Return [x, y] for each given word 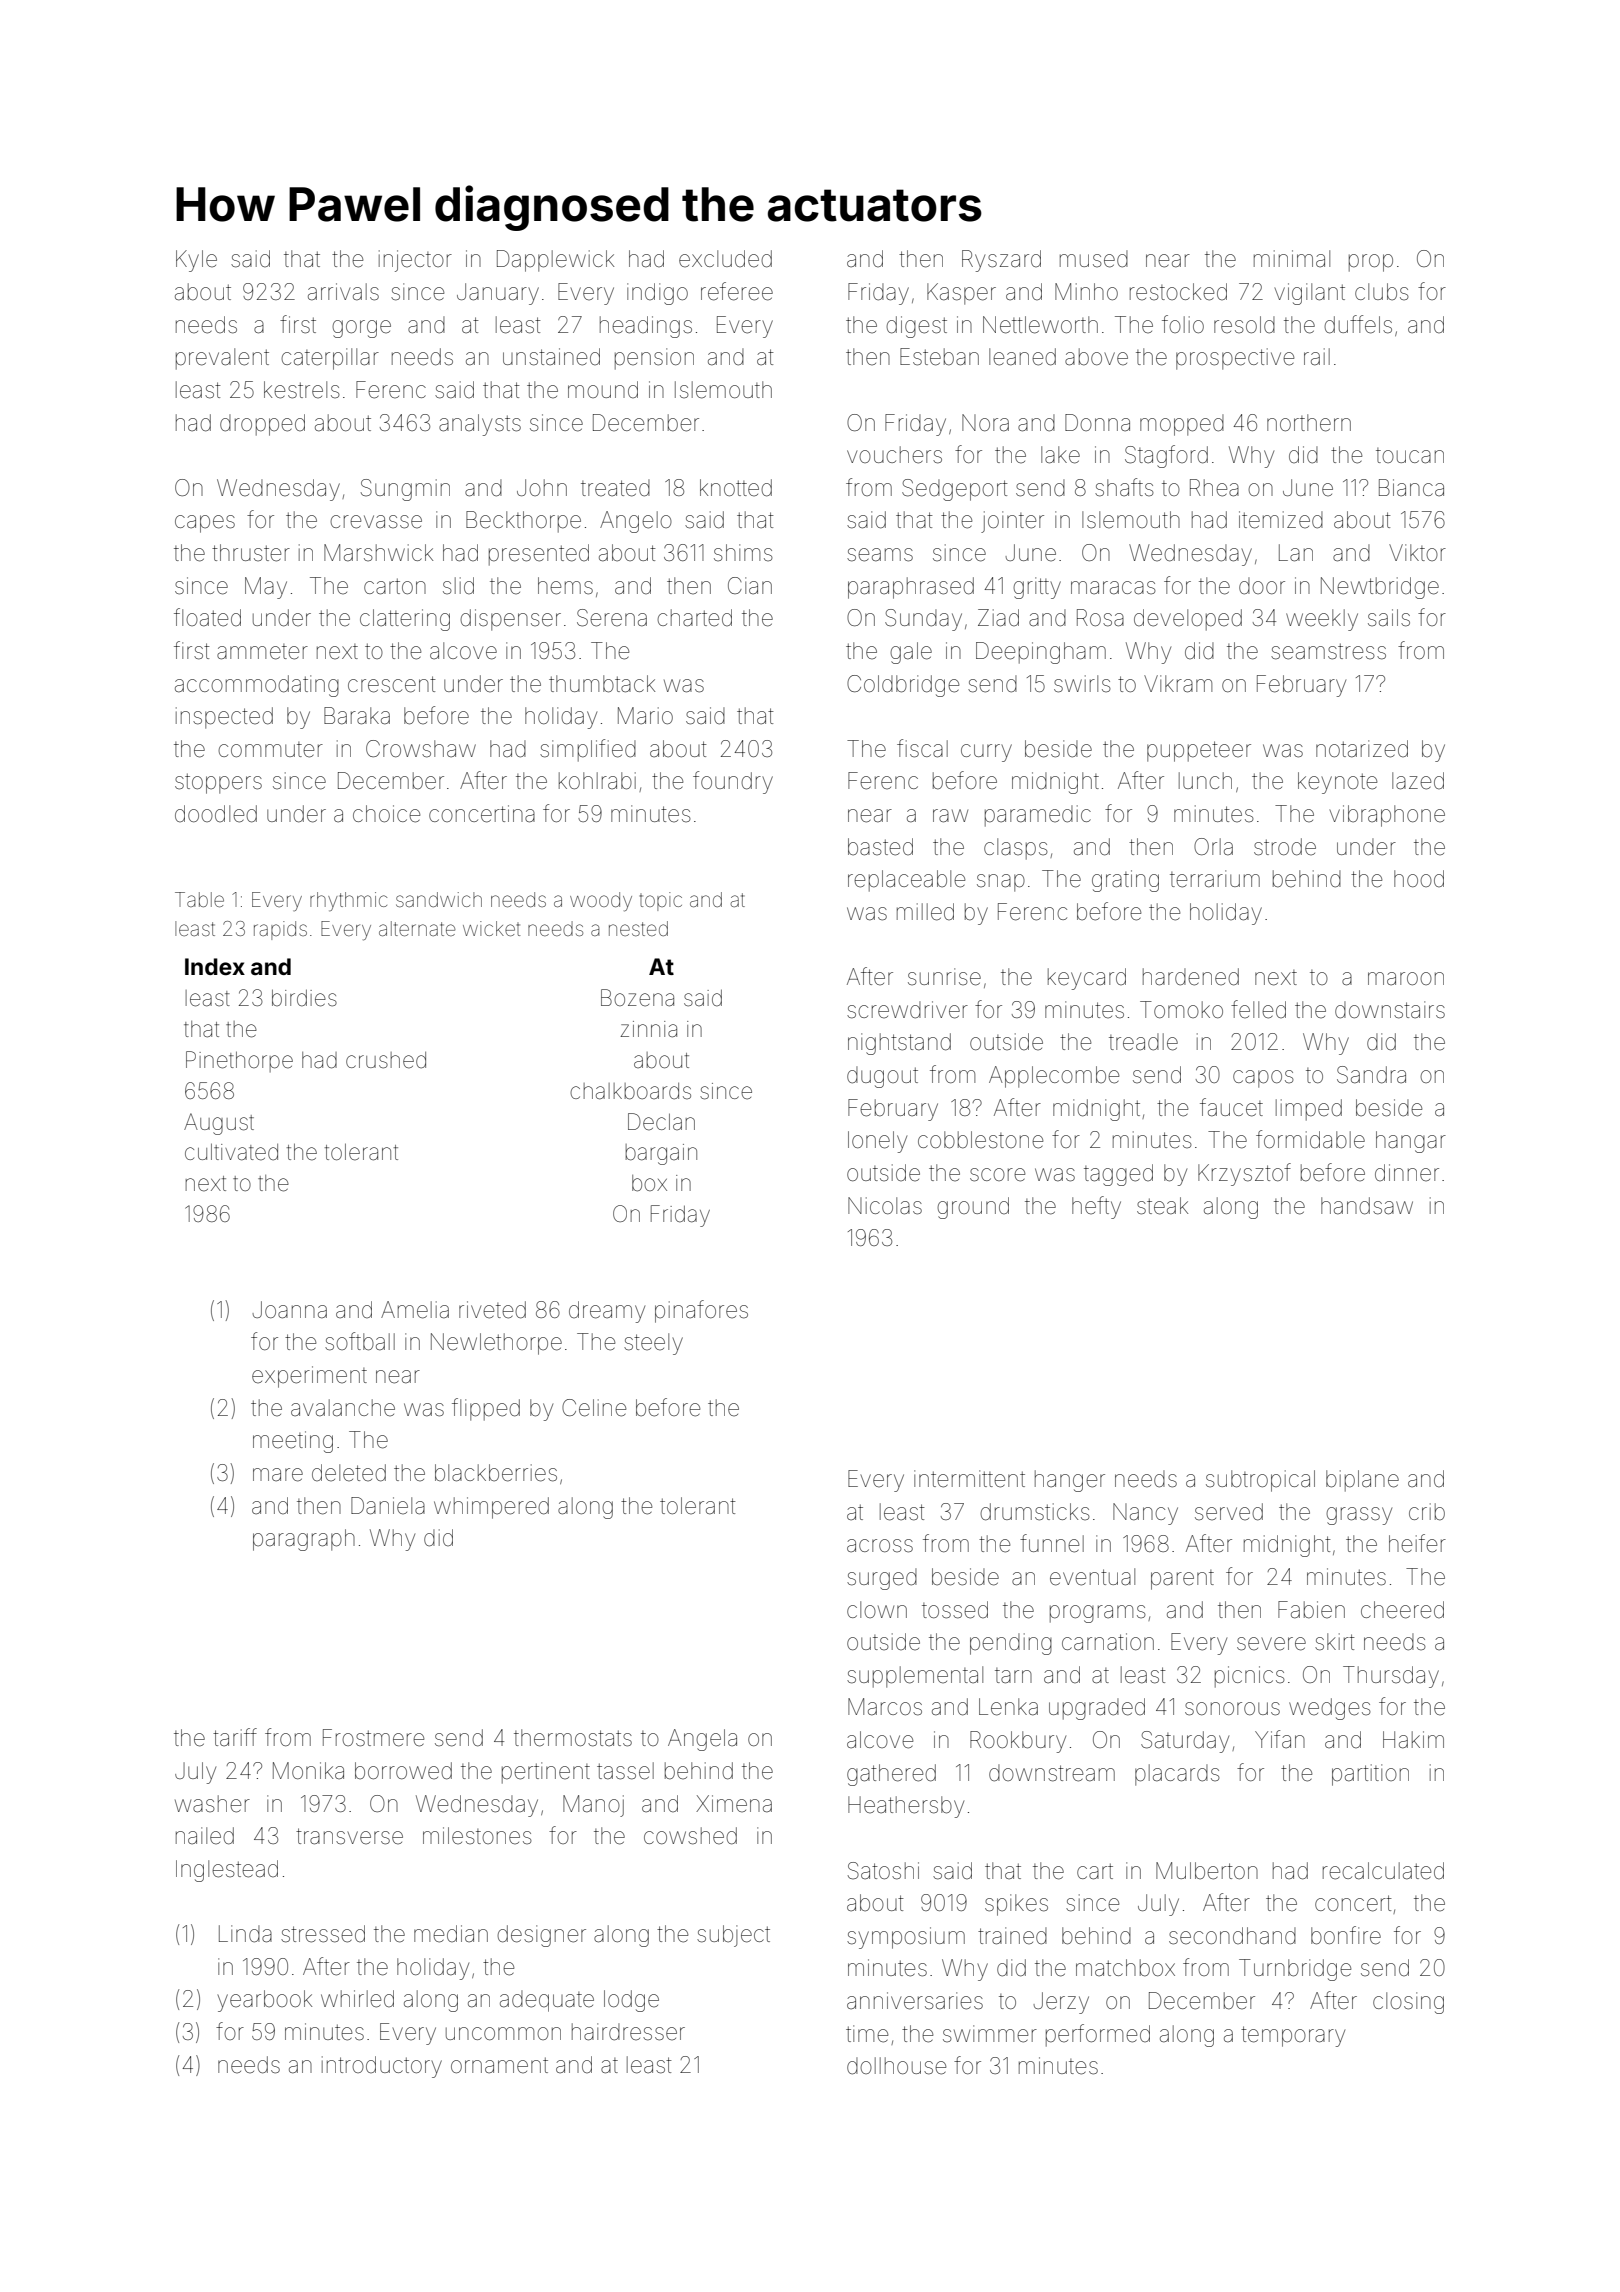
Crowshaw [421, 749]
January [498, 294]
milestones [477, 1836]
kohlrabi [597, 781]
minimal [1292, 258]
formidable [1310, 1139]
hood [1419, 878]
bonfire [1346, 1935]
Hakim [1413, 1740]
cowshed [690, 1836]
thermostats [573, 1738]
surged [882, 1579]
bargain [661, 1154]
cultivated [231, 1152]
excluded [725, 259]
